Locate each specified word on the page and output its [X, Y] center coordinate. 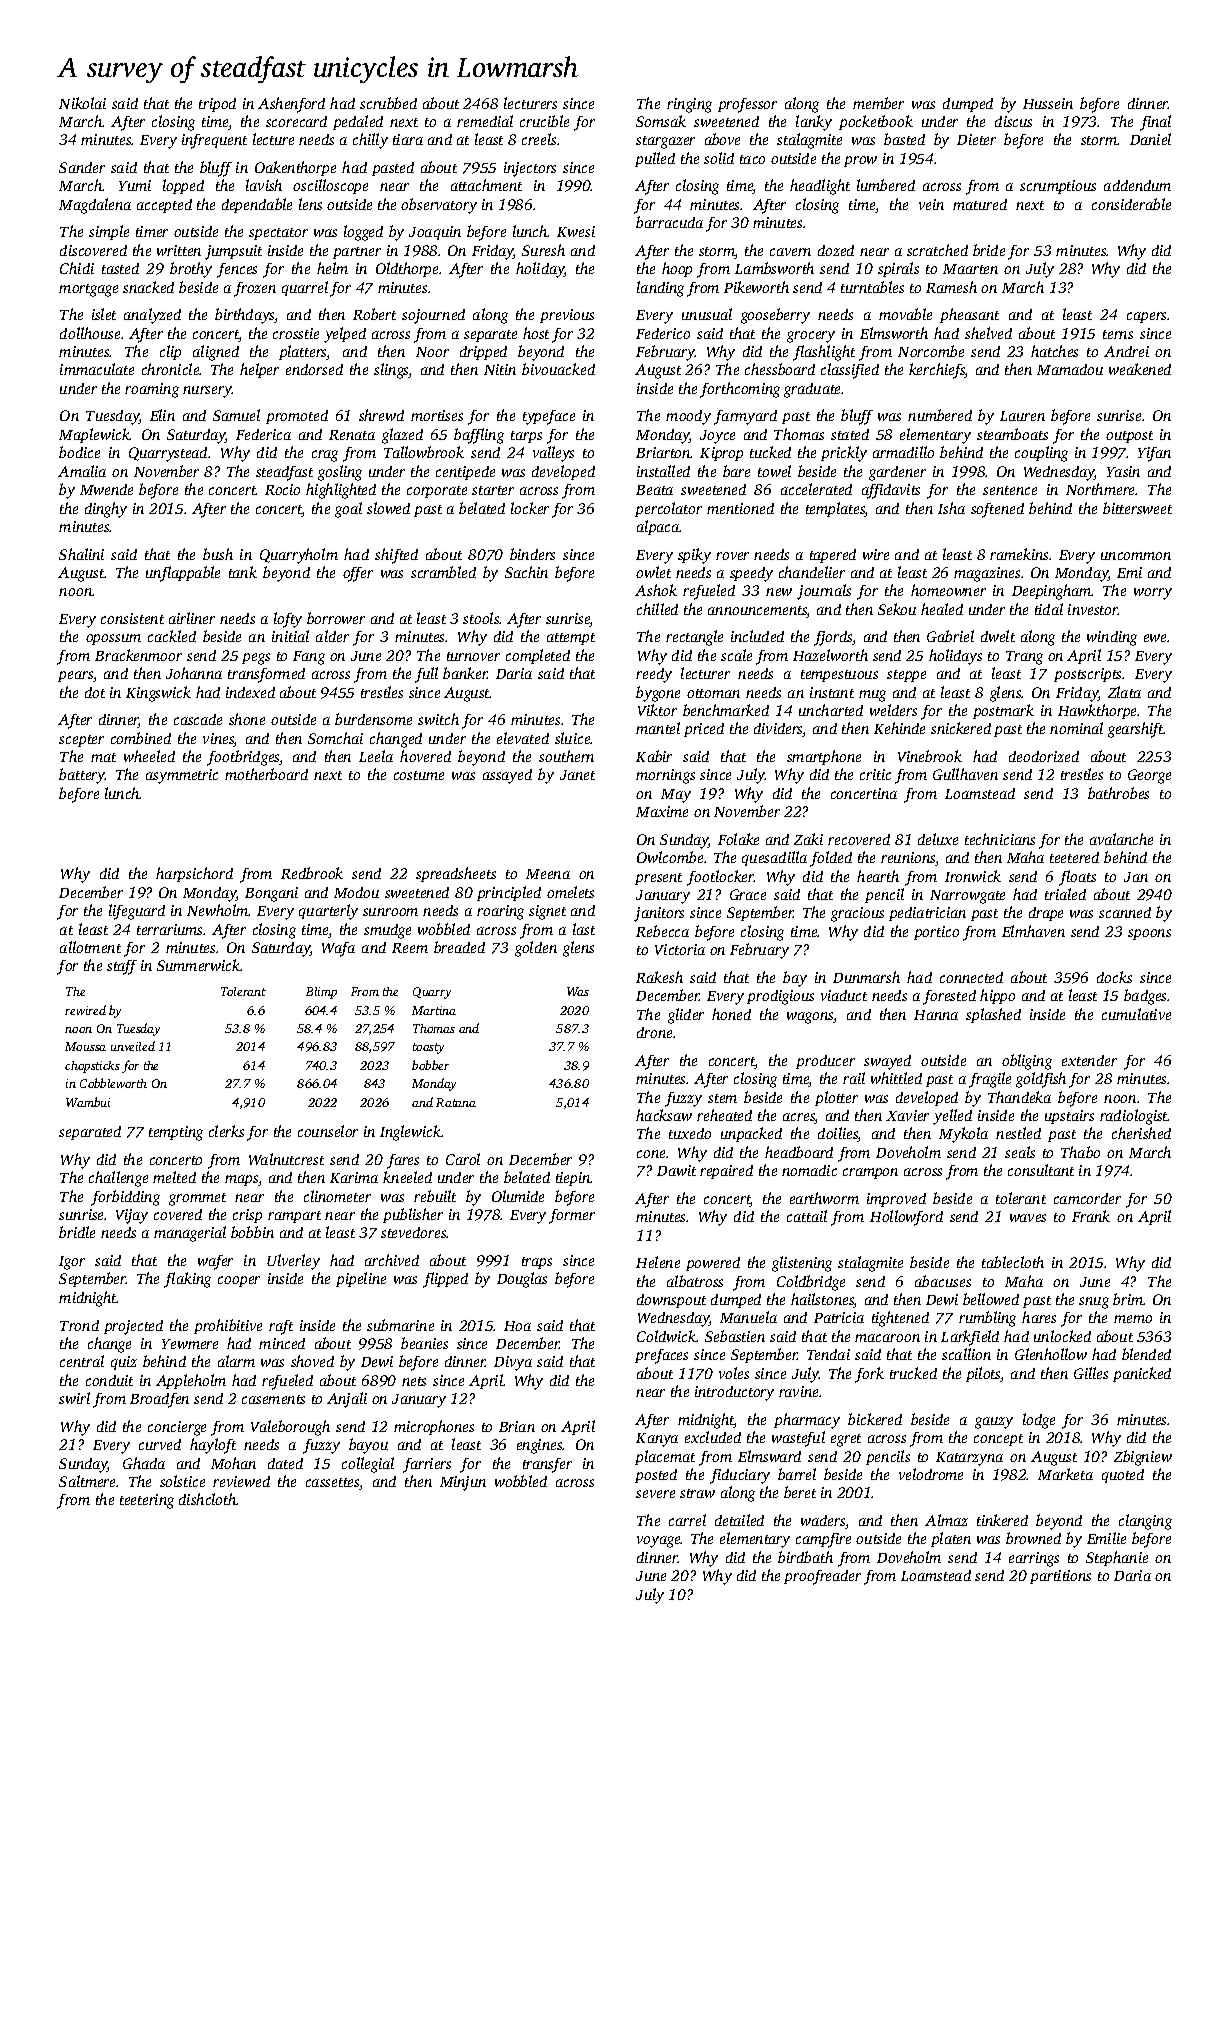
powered [713, 1264]
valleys [553, 454]
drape [1046, 914]
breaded [459, 947]
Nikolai [82, 103]
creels [539, 139]
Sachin [526, 572]
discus [1013, 121]
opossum [113, 639]
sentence [1010, 490]
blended [1146, 1354]
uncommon [1136, 556]
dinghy [106, 510]
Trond [79, 1325]
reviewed [241, 1481]
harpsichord [194, 874]
